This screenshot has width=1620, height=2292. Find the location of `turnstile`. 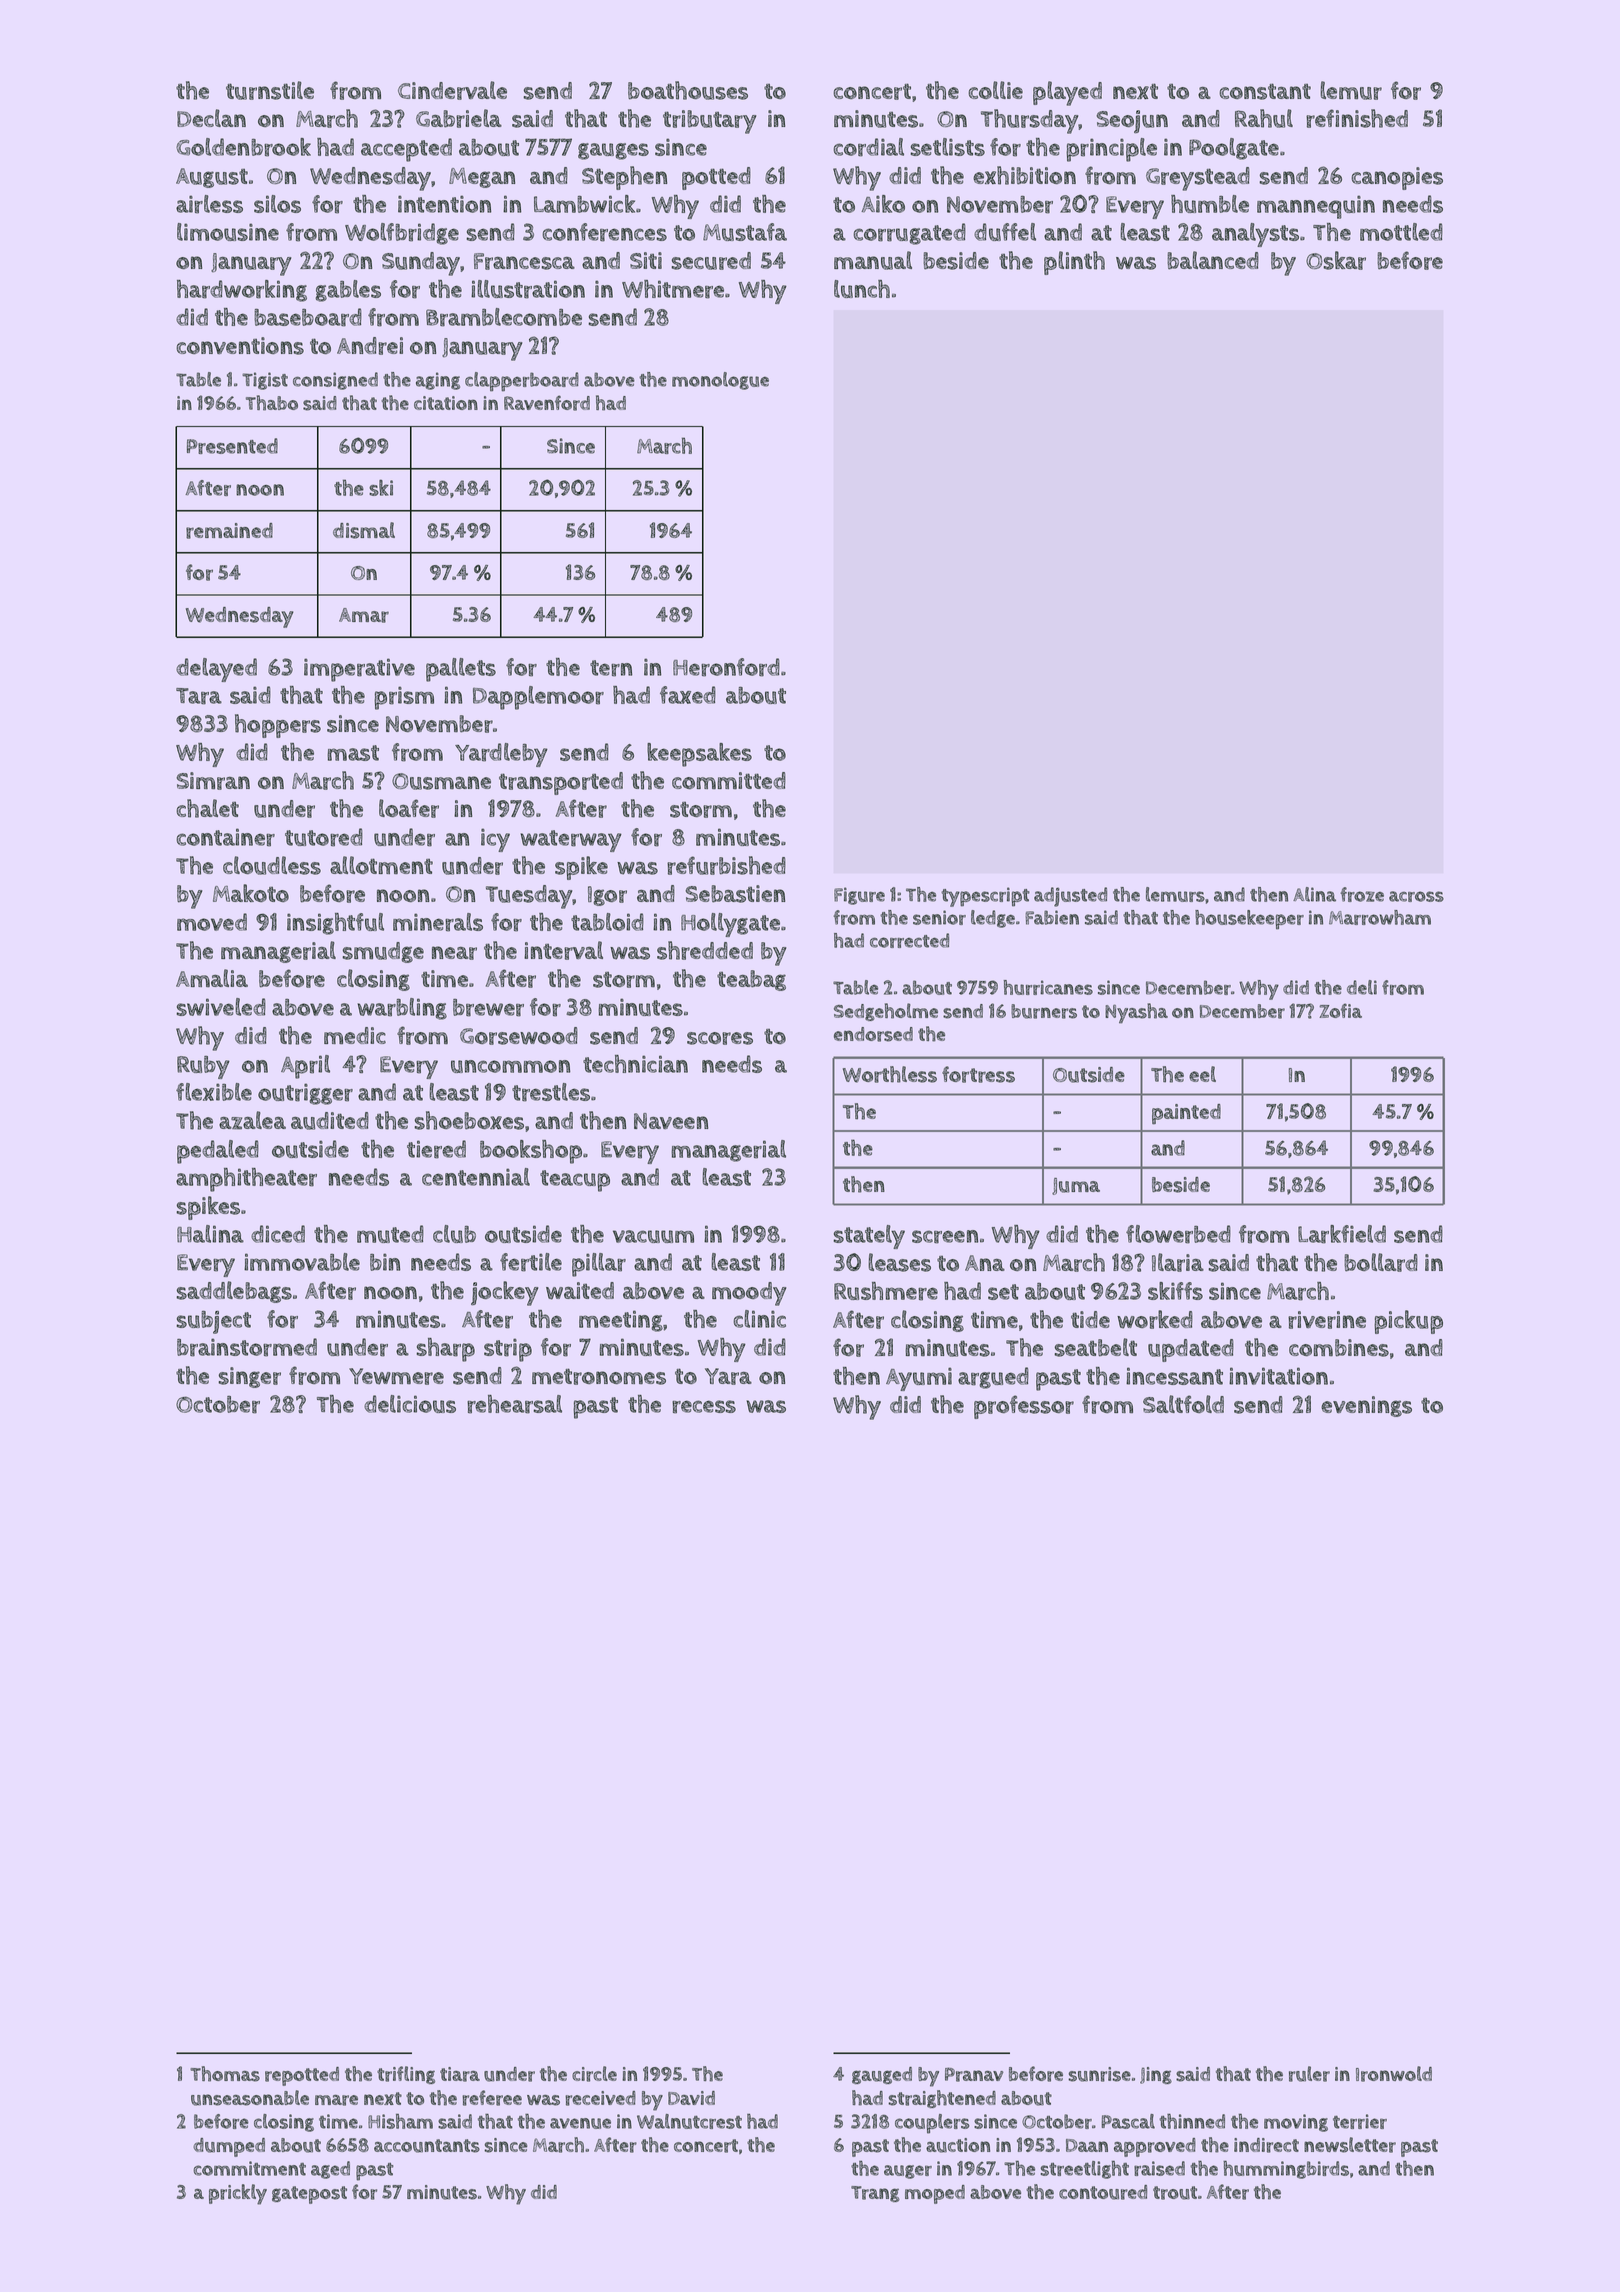

turnstile is located at coordinates (270, 90).
